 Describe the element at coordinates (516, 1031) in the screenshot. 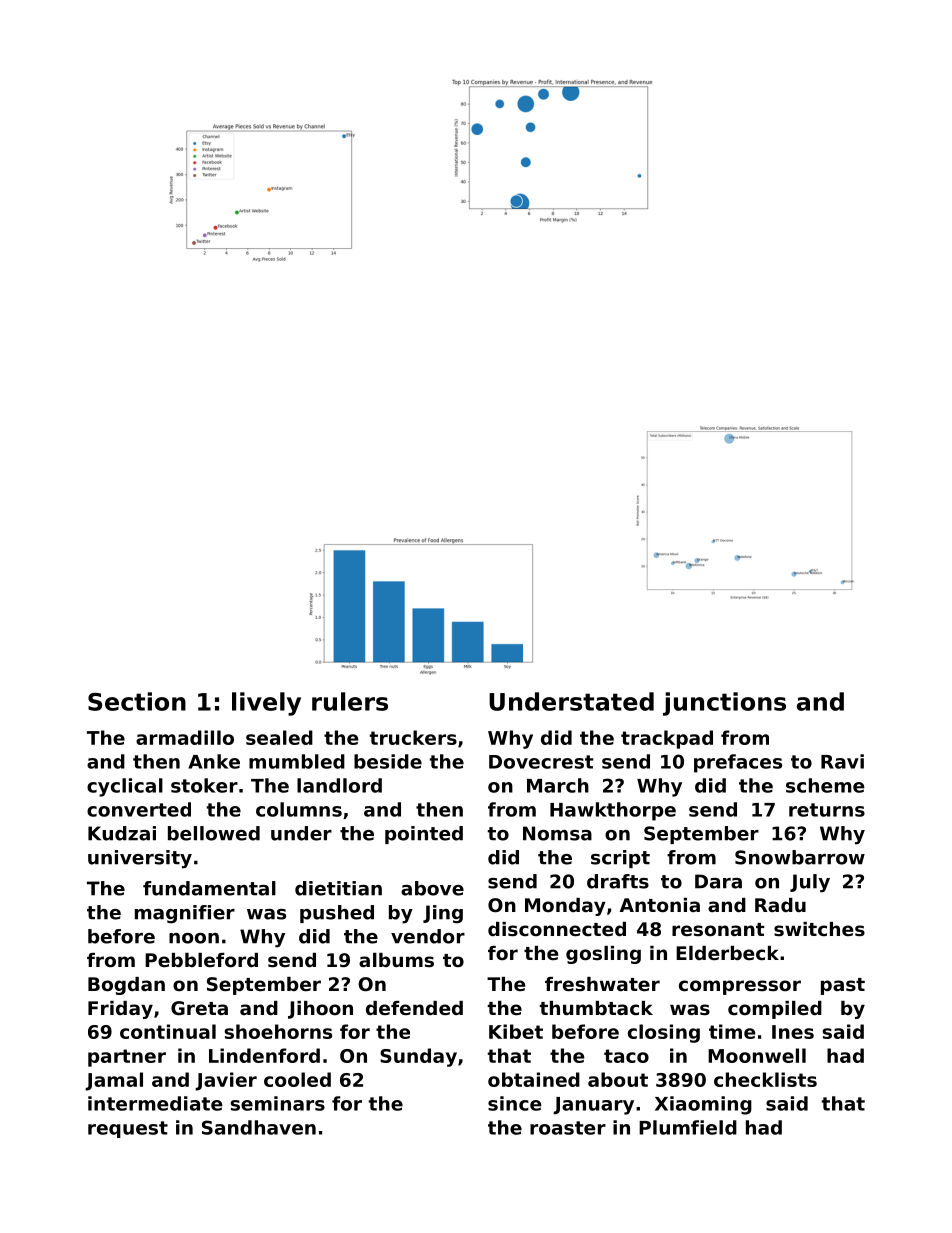

I see `Kibet` at that location.
